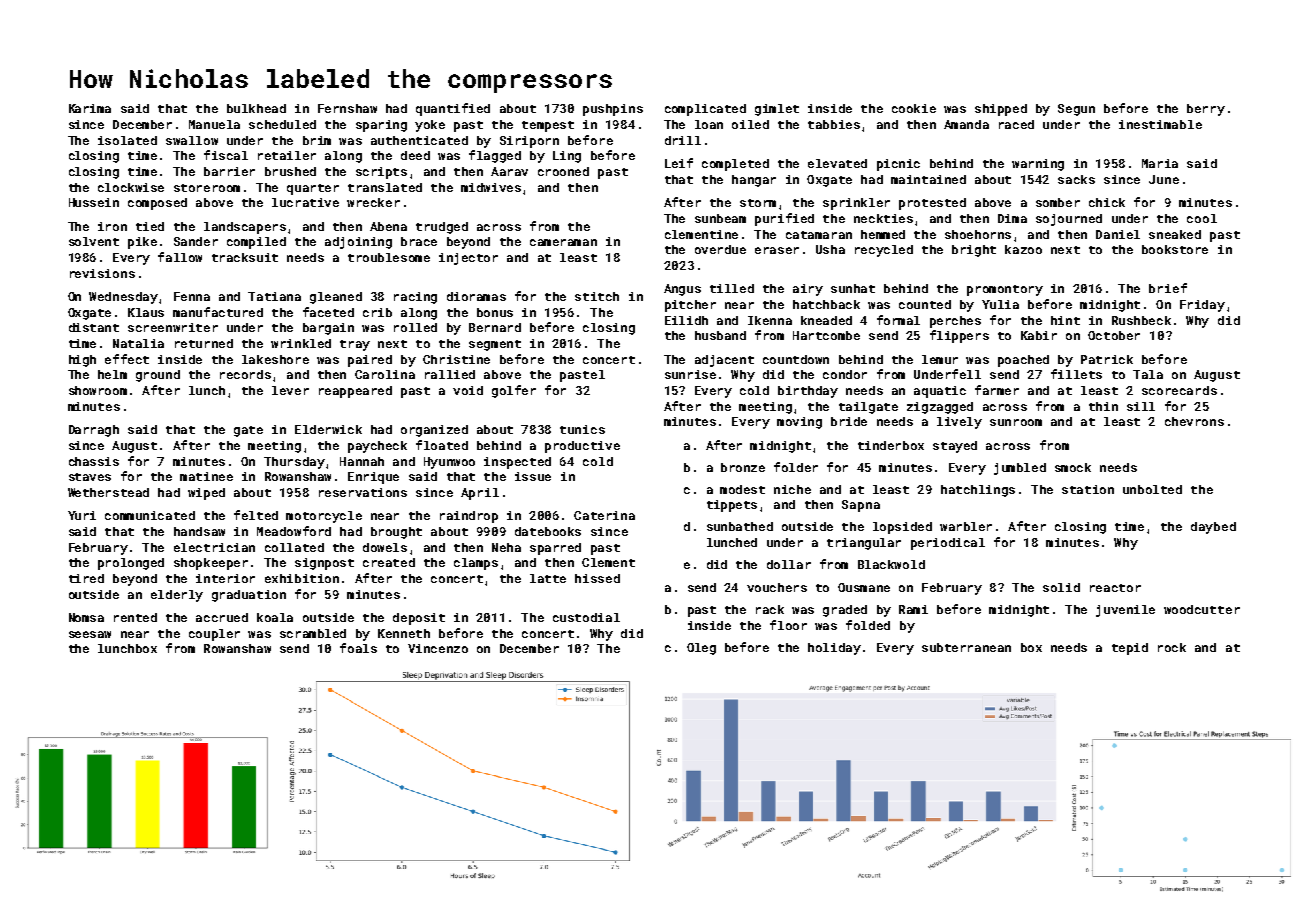  What do you see at coordinates (720, 249) in the screenshot?
I see `overdue` at bounding box center [720, 249].
